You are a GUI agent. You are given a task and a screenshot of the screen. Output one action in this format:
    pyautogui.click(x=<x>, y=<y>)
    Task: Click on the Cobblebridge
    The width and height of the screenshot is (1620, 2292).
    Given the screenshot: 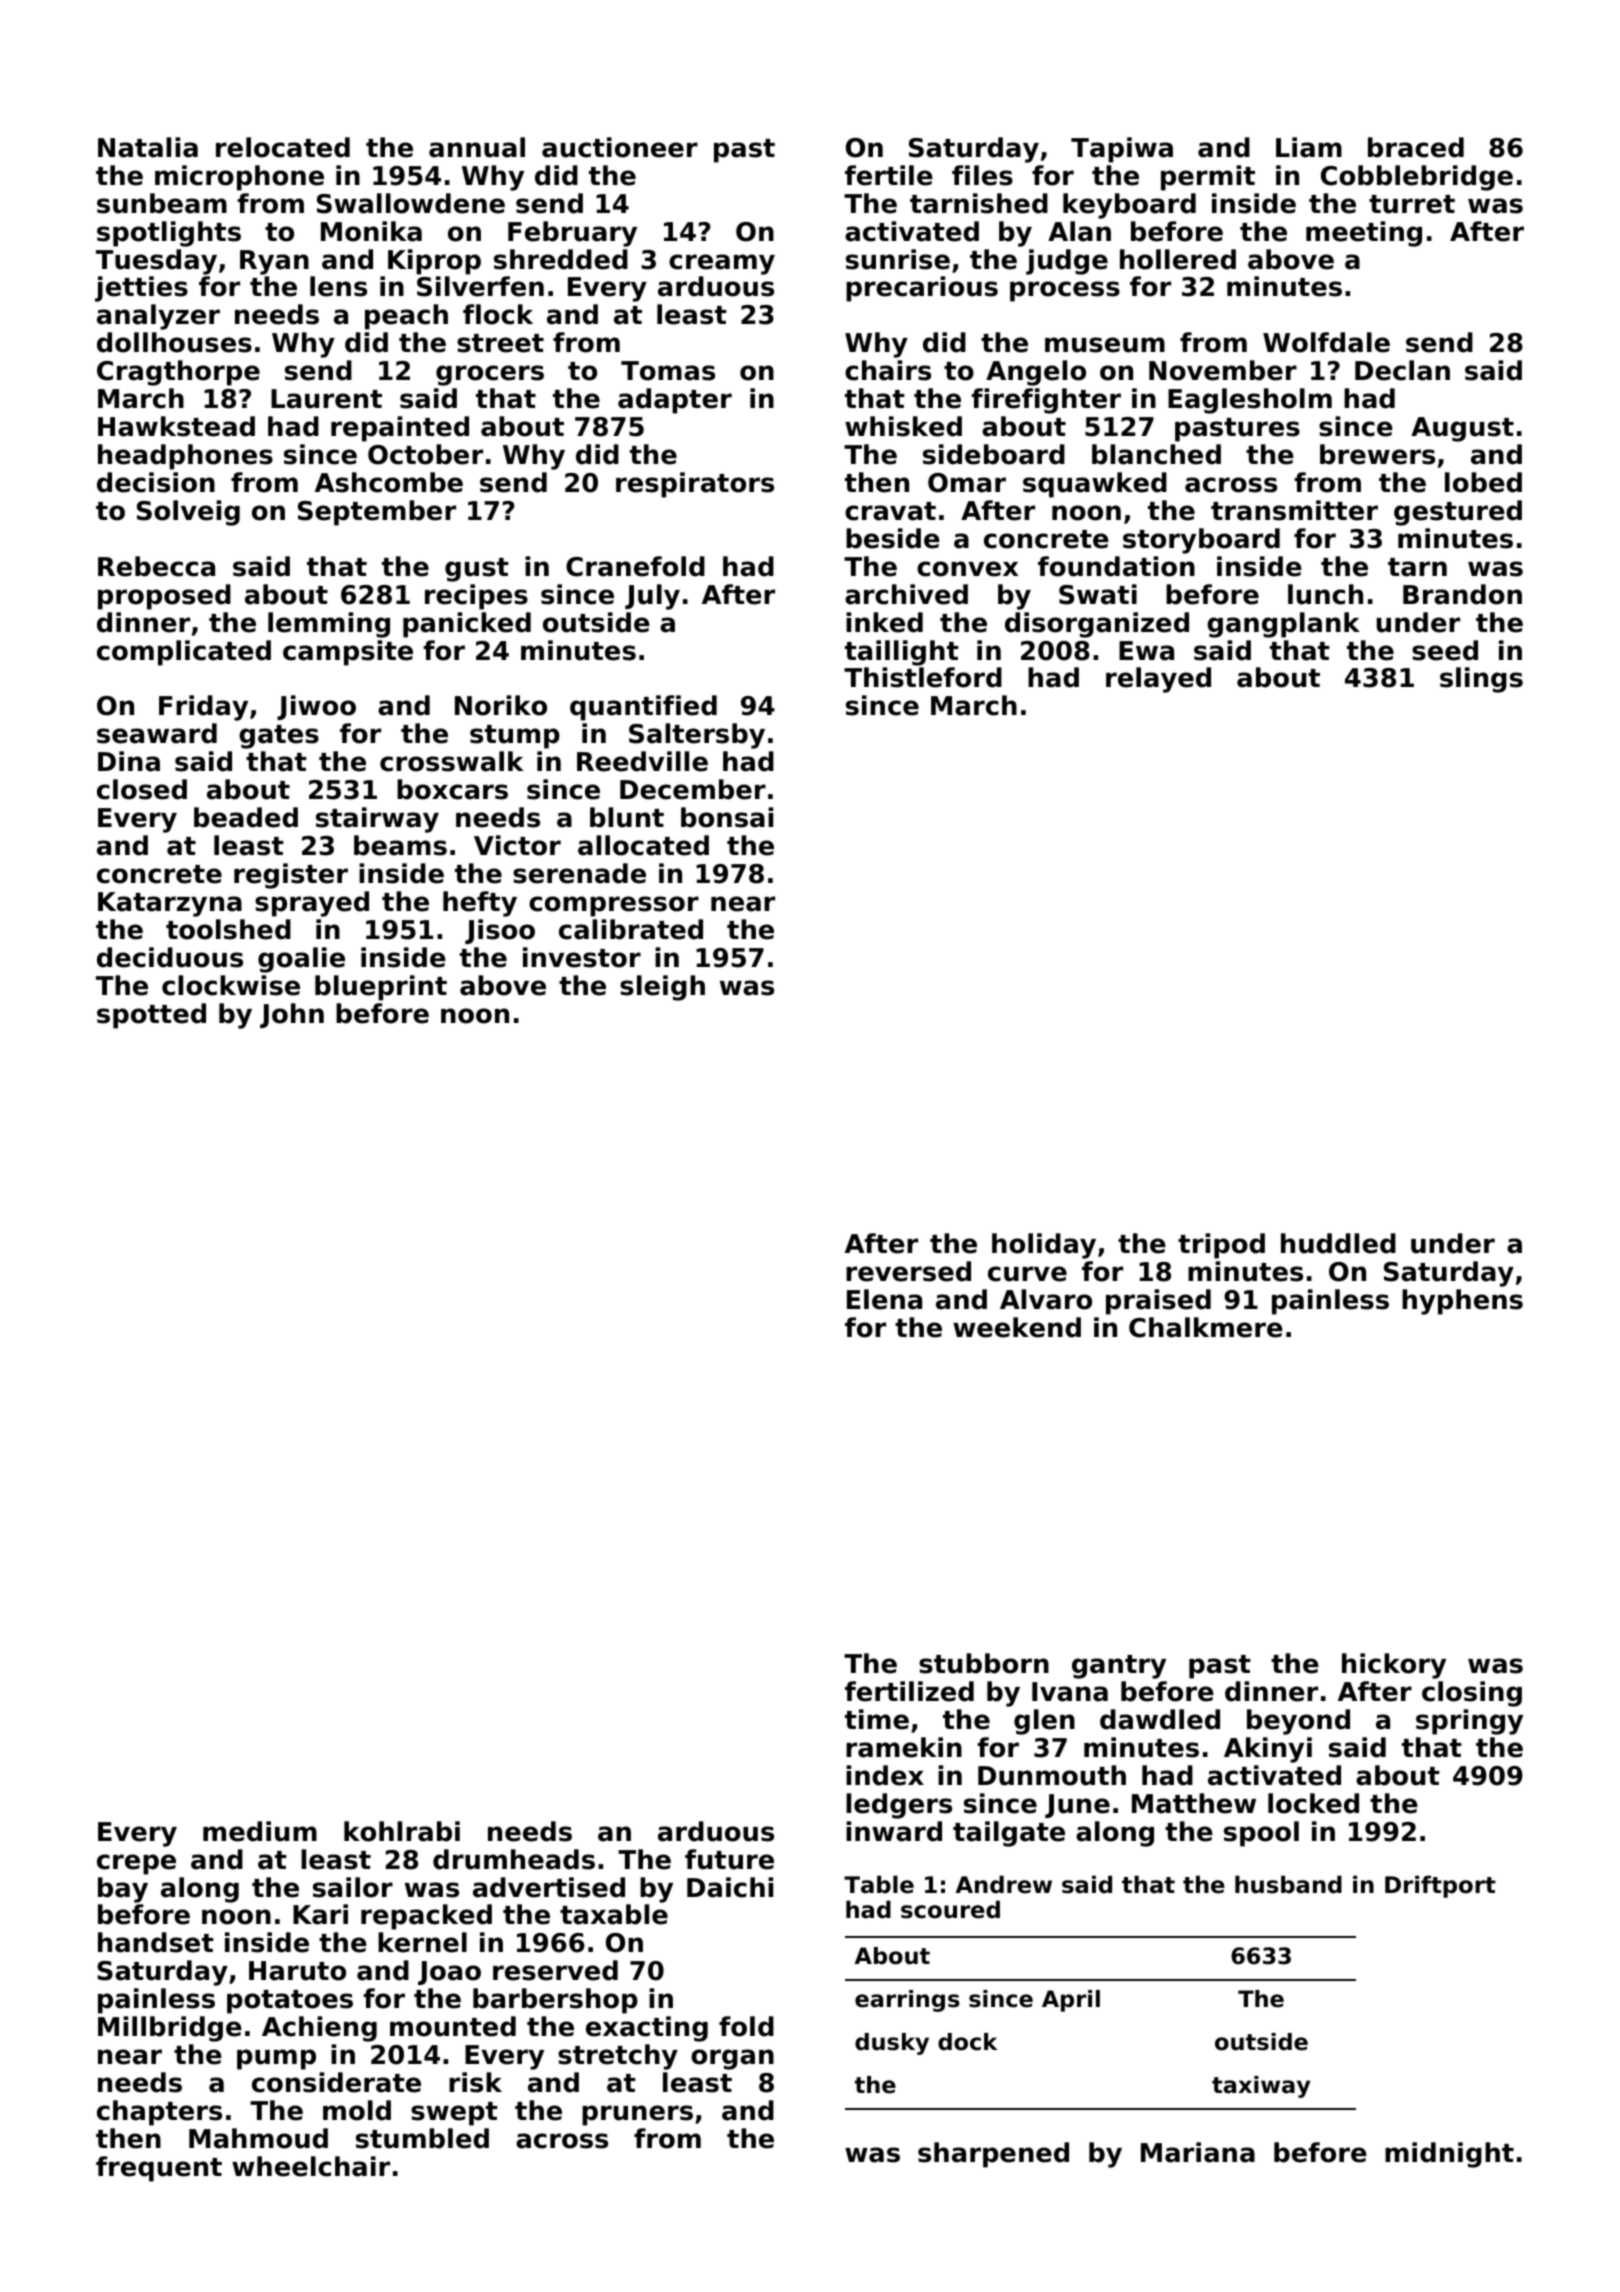 What is the action you would take?
    pyautogui.click(x=1417, y=178)
